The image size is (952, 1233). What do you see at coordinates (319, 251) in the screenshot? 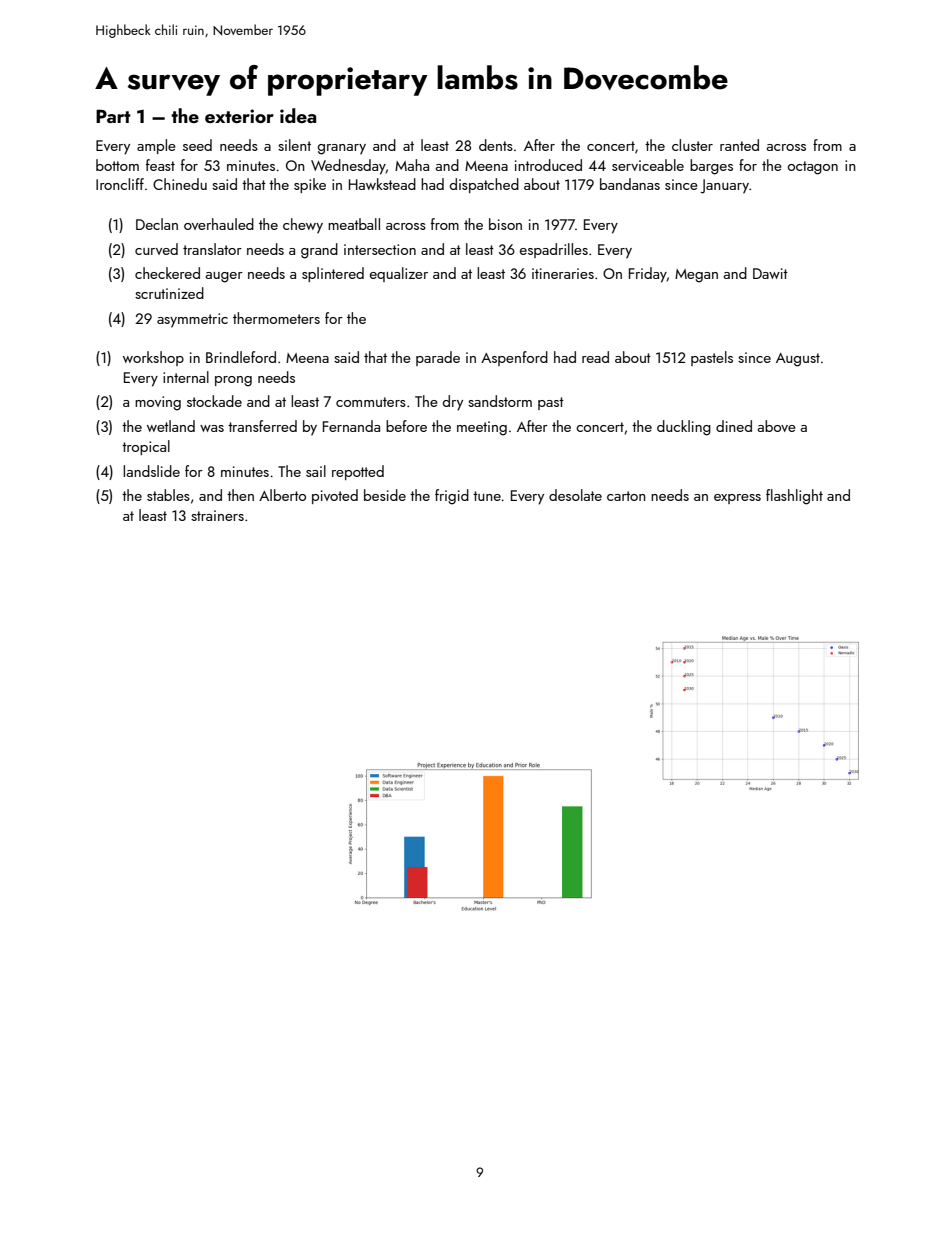
I see `grand` at bounding box center [319, 251].
